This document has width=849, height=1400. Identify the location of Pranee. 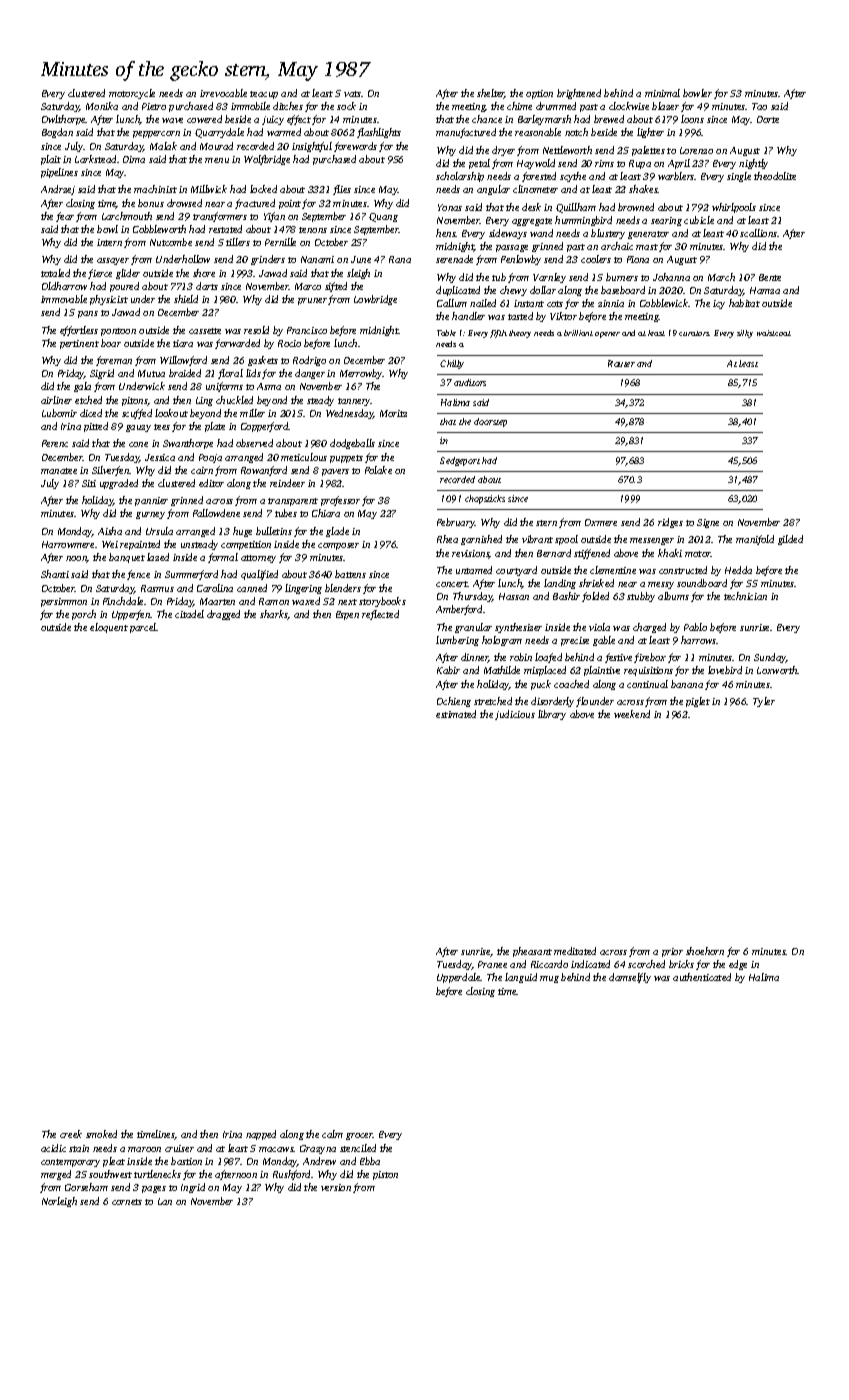
(492, 964).
